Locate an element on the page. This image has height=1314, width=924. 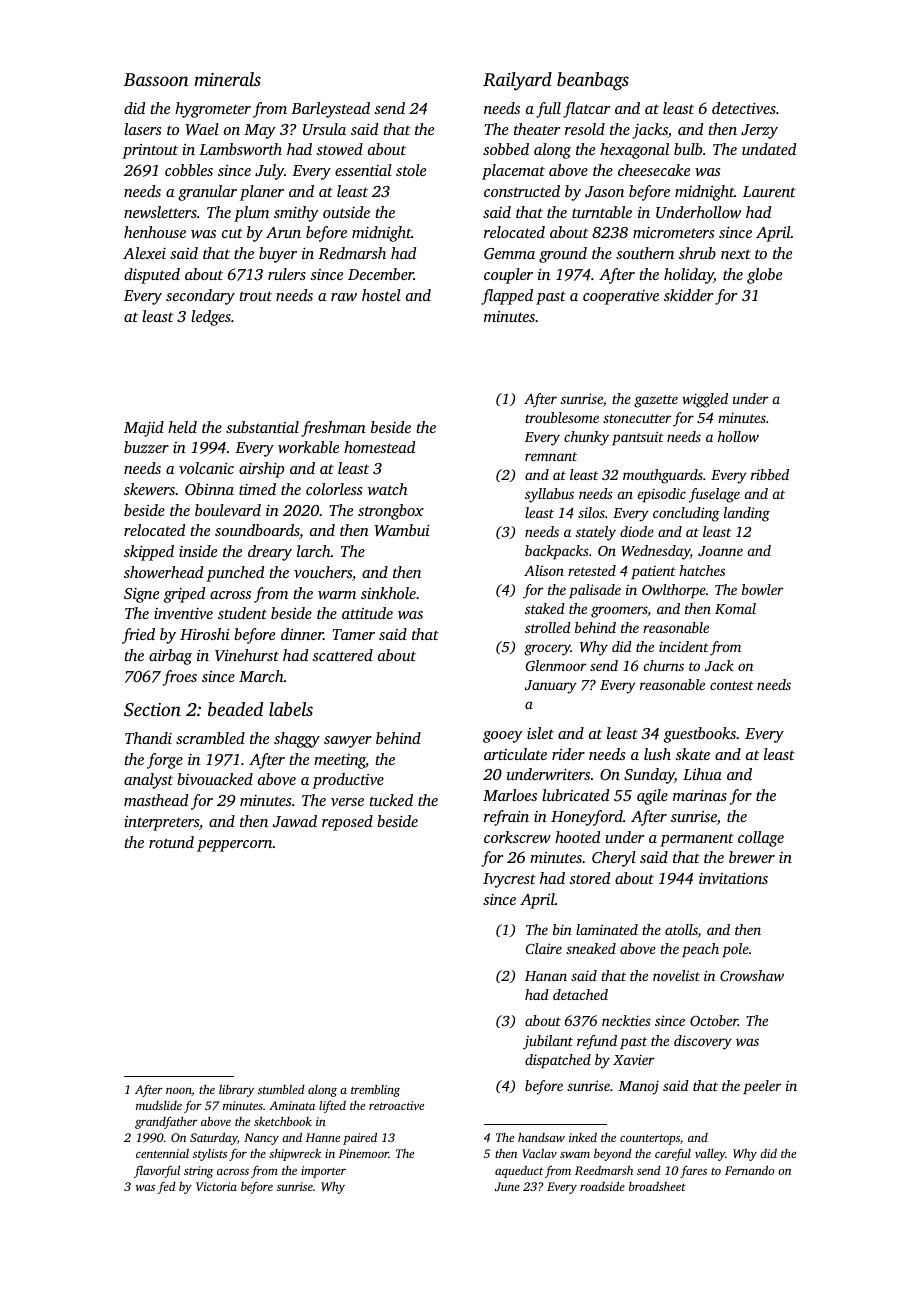
undated is located at coordinates (769, 149).
